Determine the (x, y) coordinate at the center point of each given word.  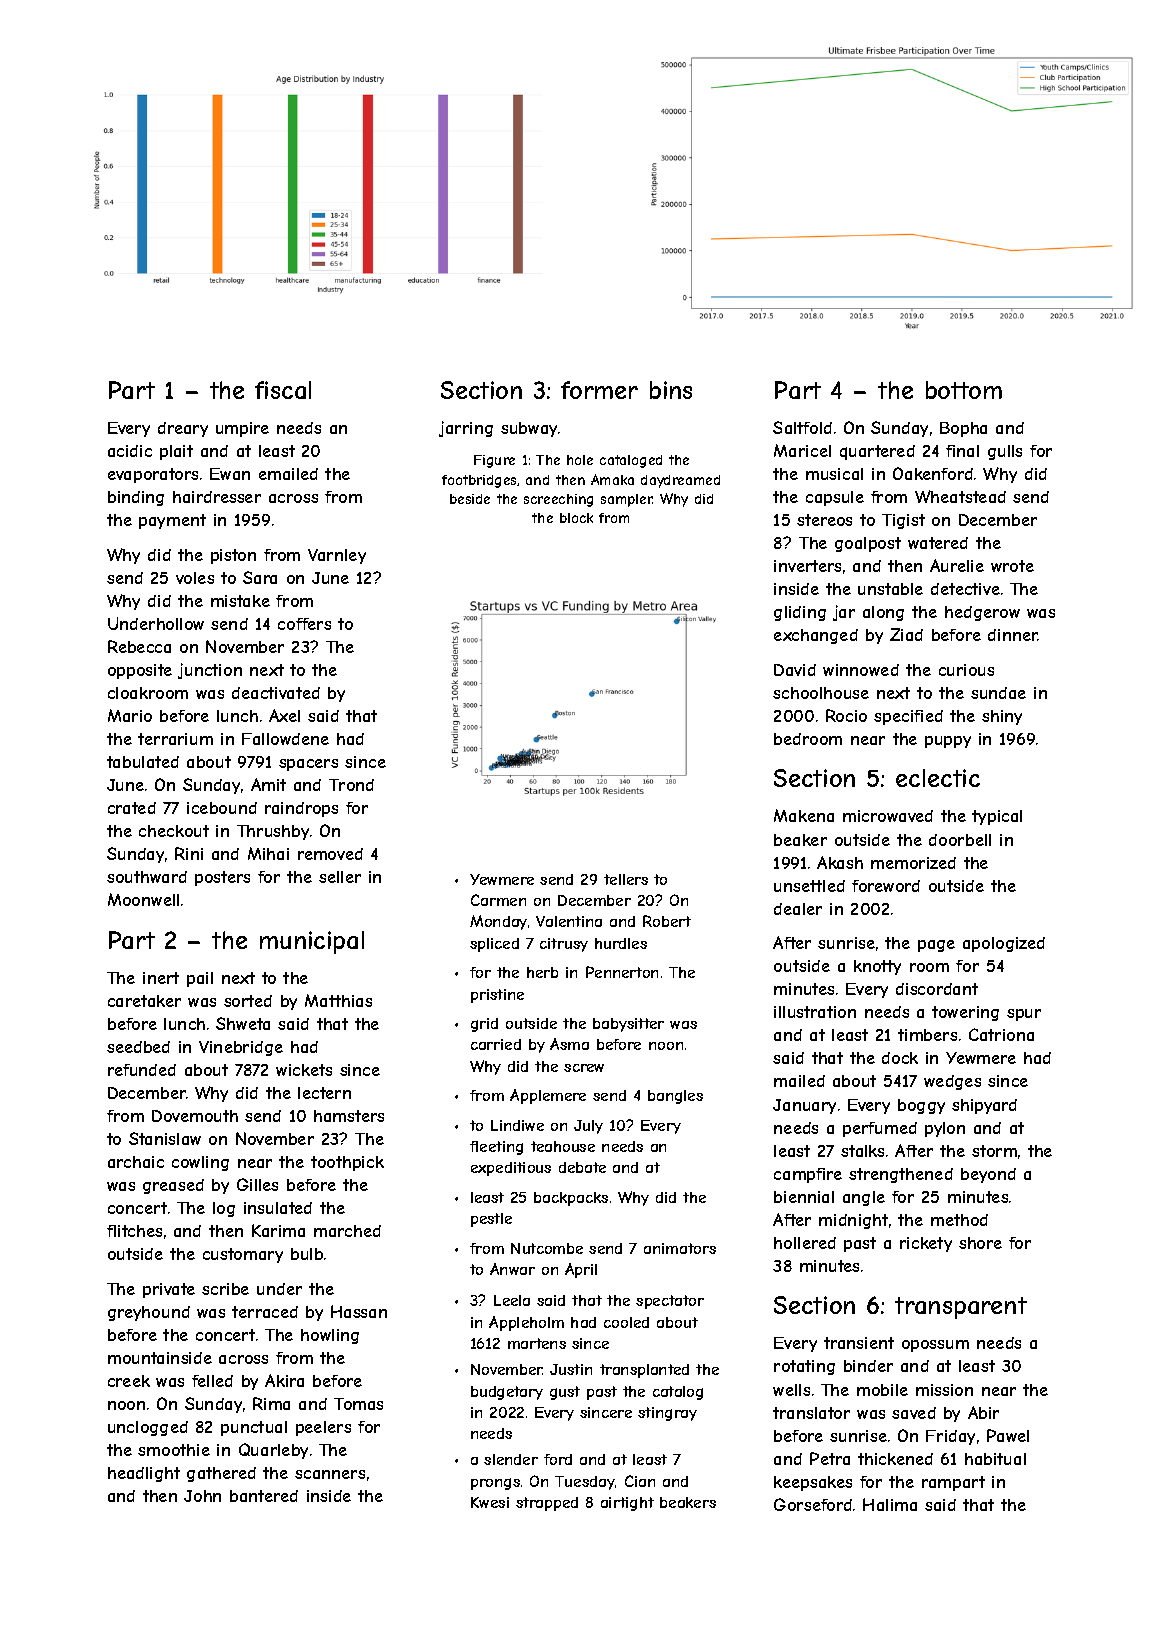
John (202, 1496)
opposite (140, 671)
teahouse (563, 1146)
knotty (877, 967)
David (795, 670)
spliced (494, 945)
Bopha (963, 429)
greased (173, 1186)
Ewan (230, 474)
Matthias (338, 1000)
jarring (466, 429)
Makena (804, 815)
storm (994, 1151)
